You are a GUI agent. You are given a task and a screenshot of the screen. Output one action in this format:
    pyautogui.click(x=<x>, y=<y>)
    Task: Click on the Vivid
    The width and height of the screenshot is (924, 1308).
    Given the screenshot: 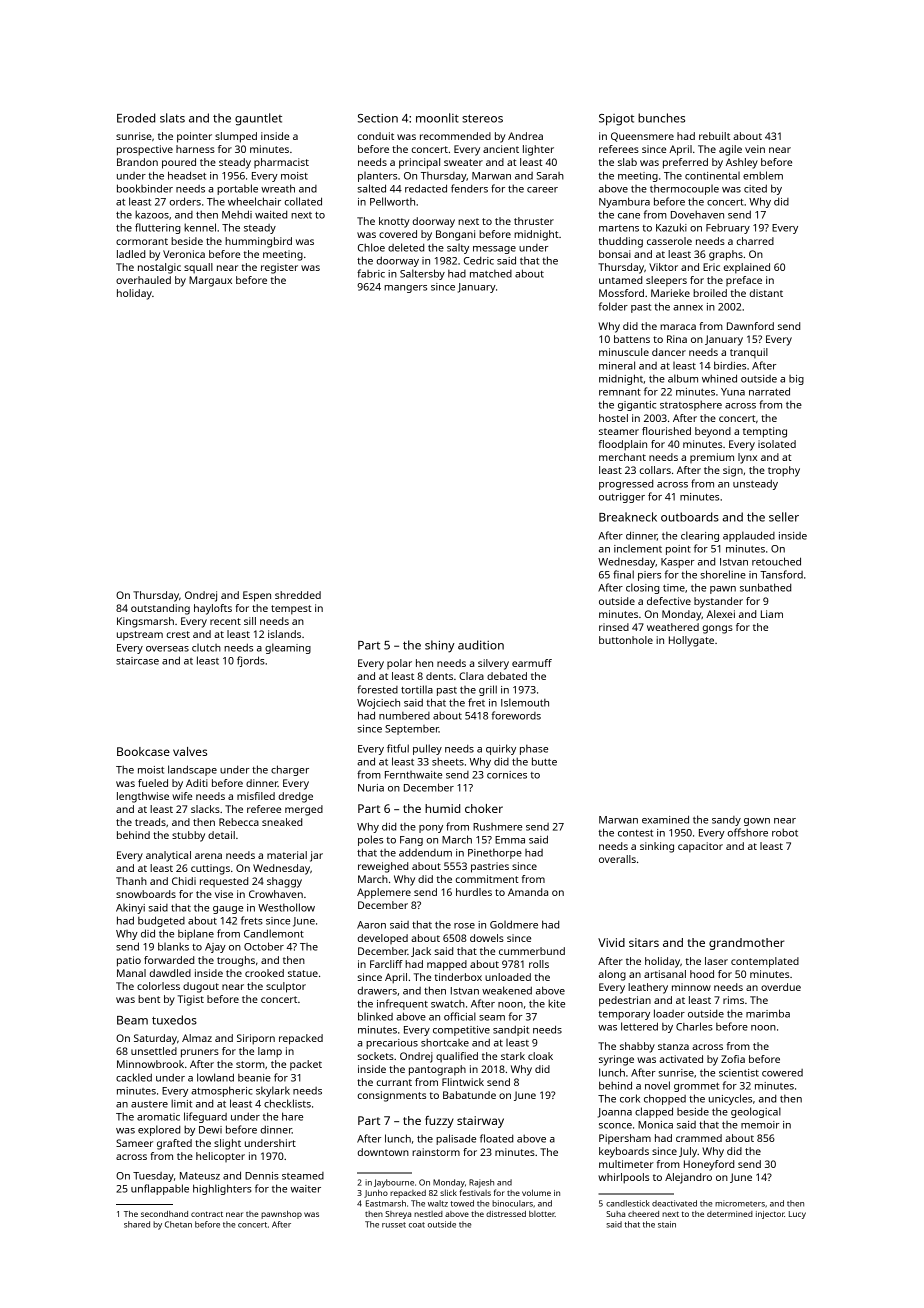 What is the action you would take?
    pyautogui.click(x=611, y=942)
